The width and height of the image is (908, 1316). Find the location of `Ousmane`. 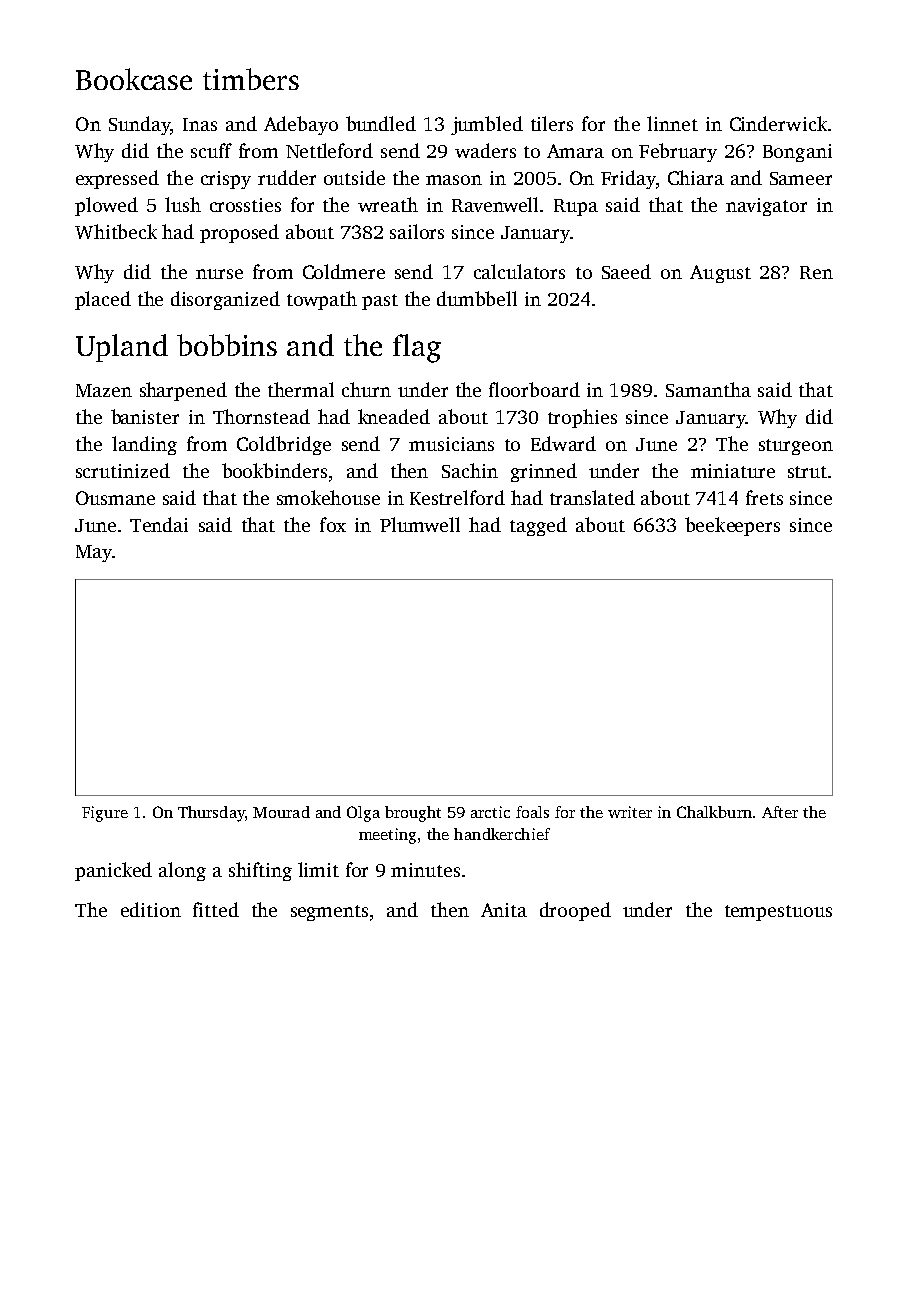

Ousmane is located at coordinates (115, 498).
